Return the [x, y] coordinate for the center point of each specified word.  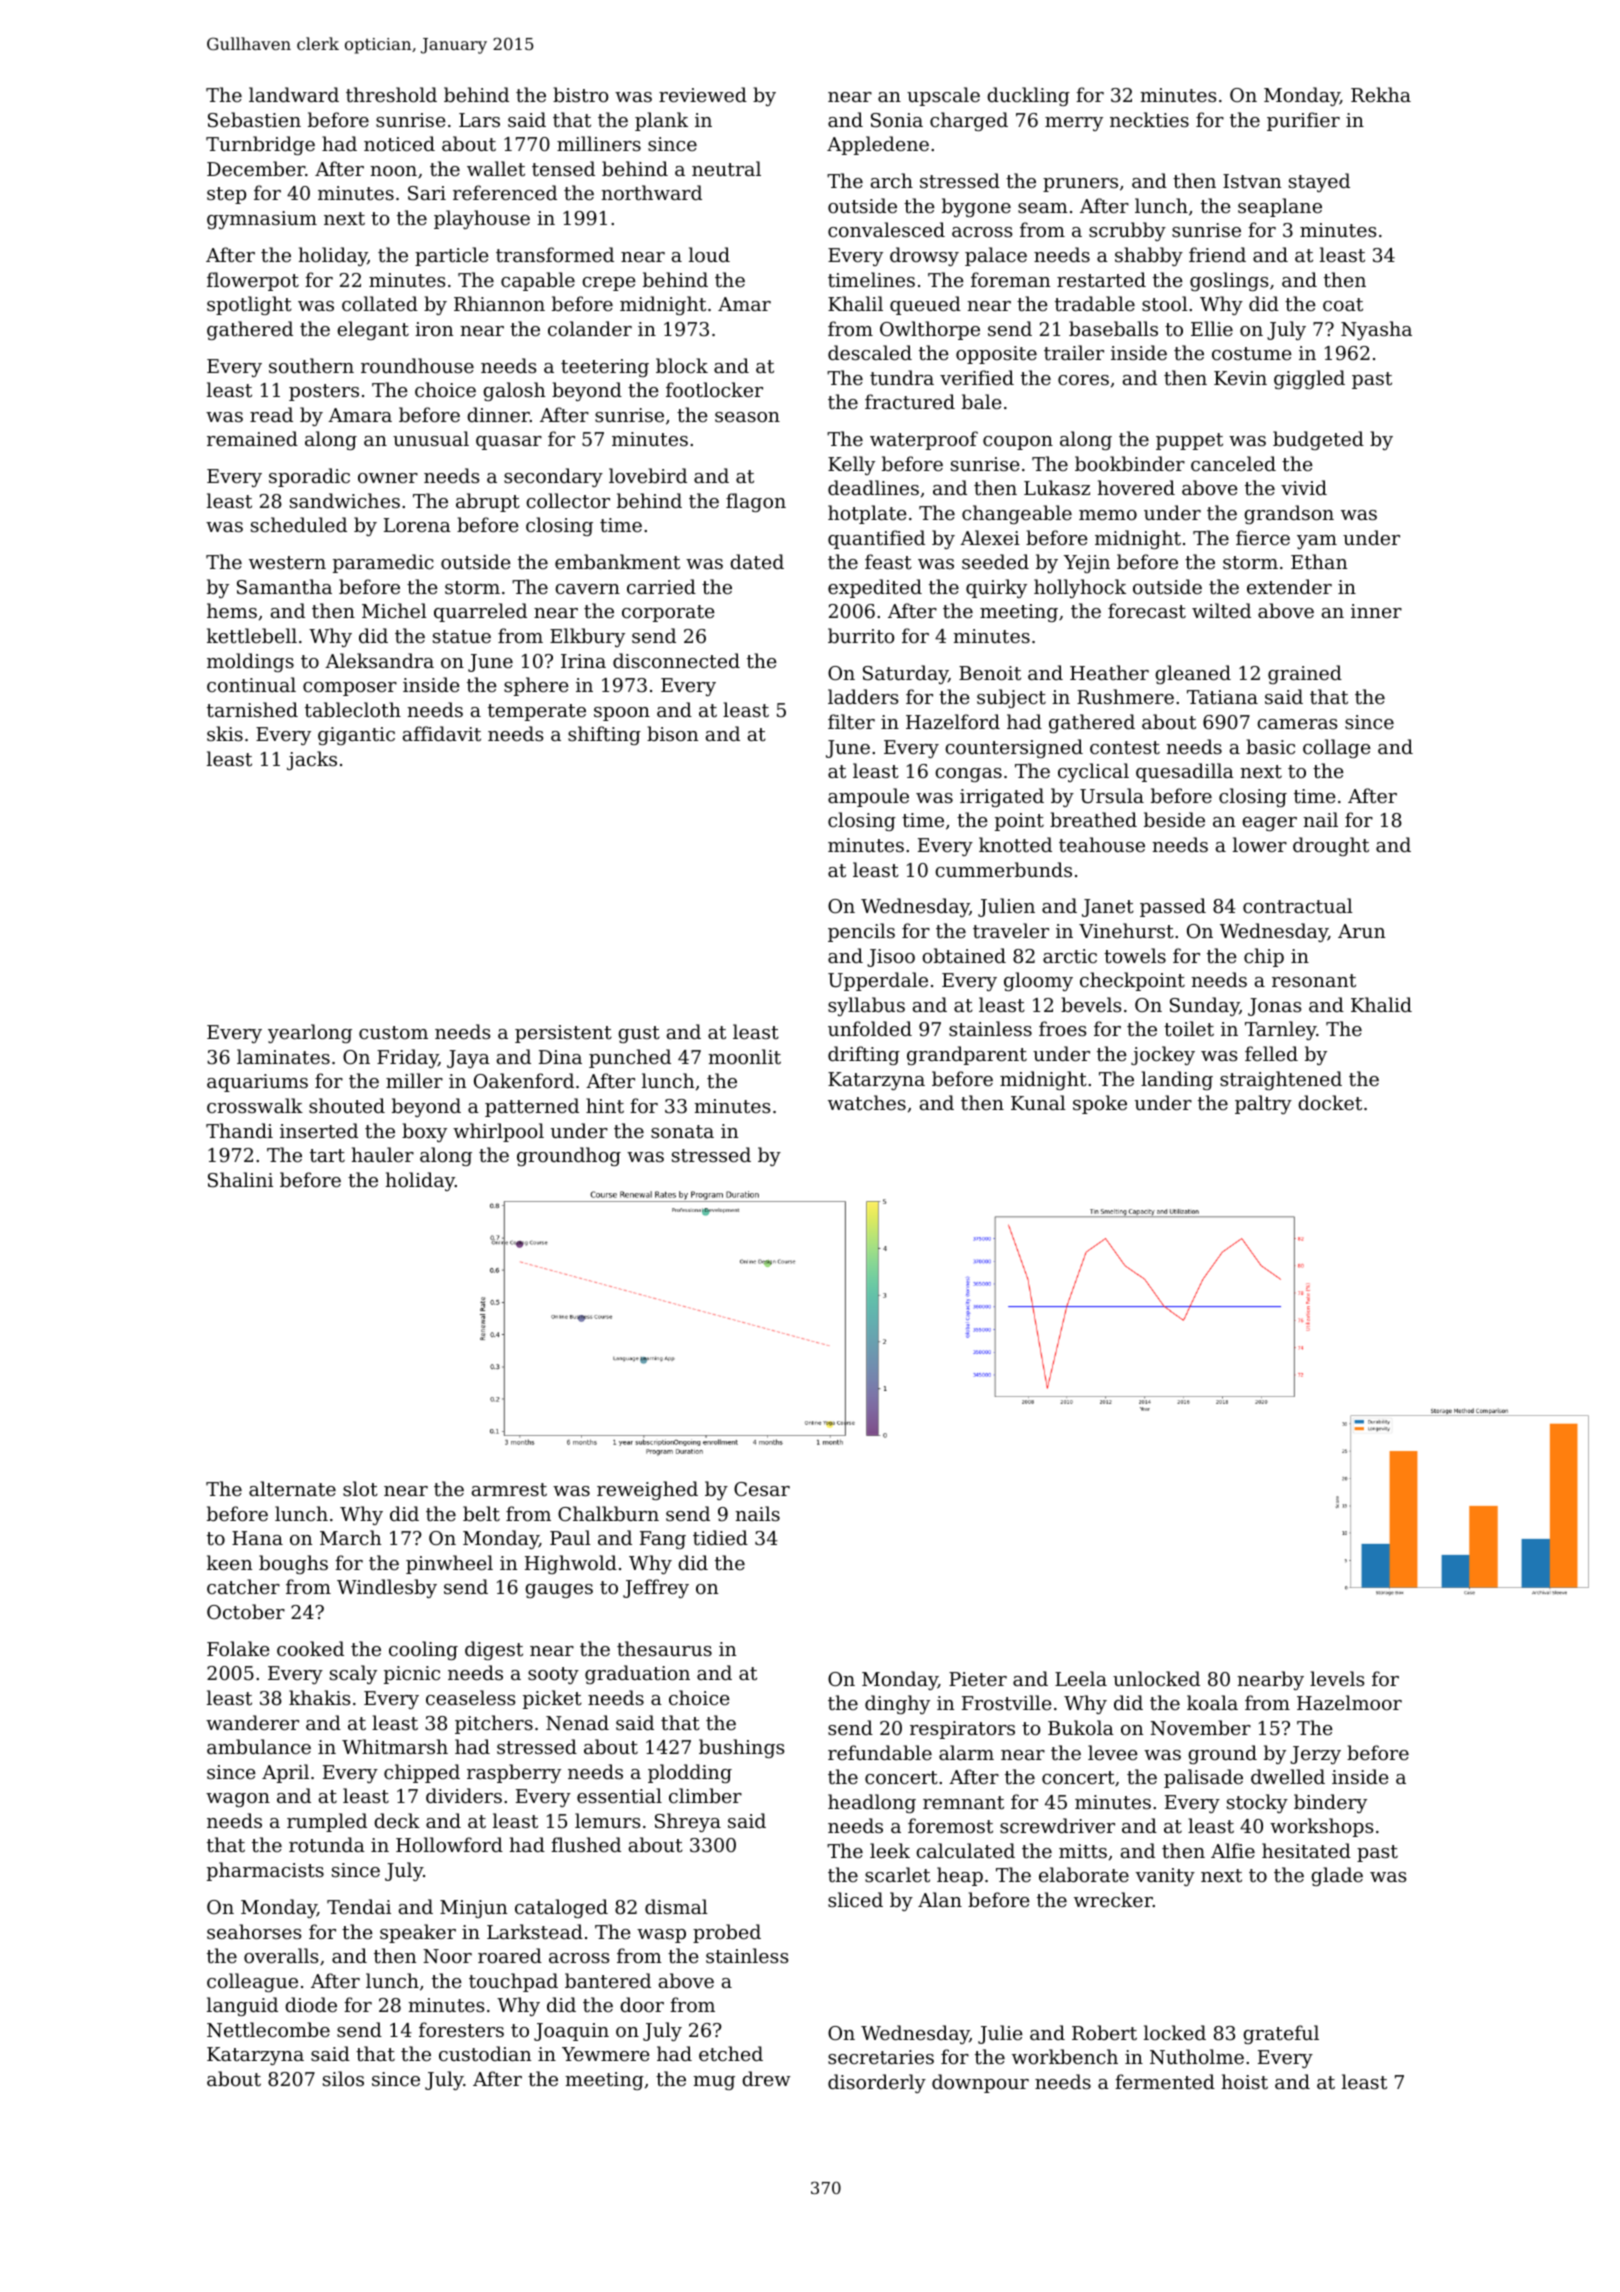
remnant [963, 1802]
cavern [587, 589]
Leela [1081, 1678]
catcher [243, 1586]
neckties [1149, 119]
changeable [1017, 514]
